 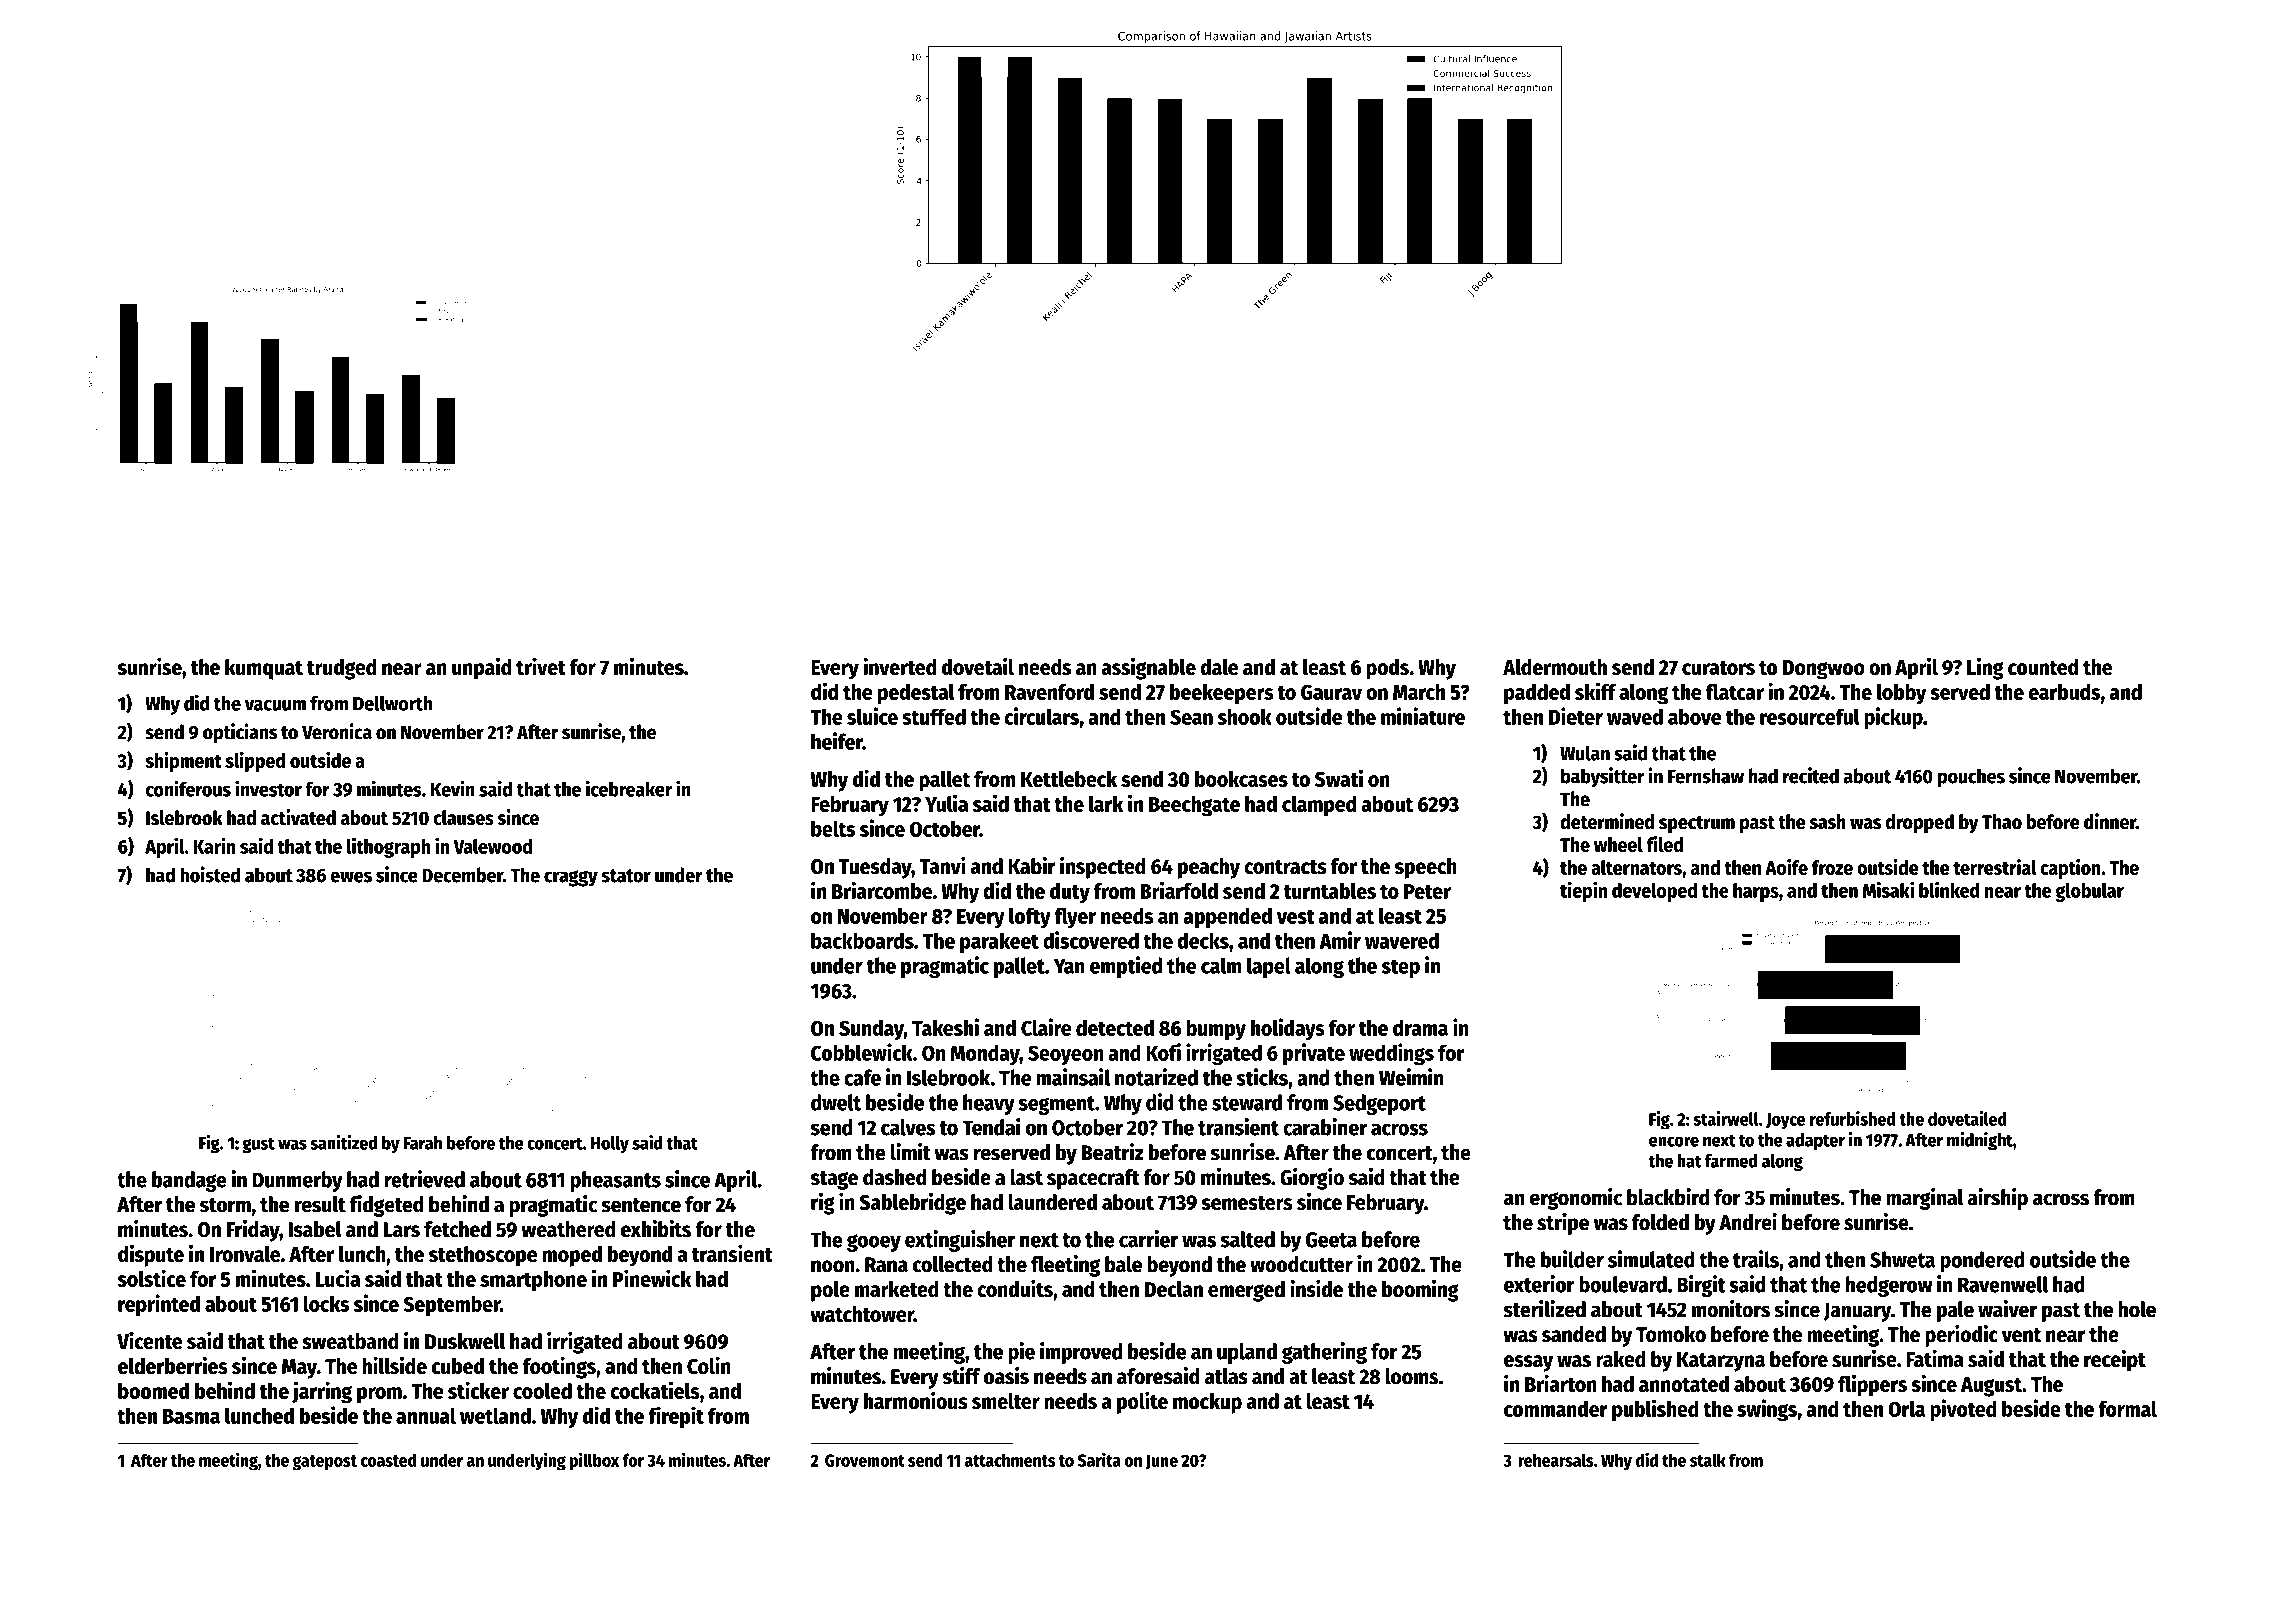 What do you see at coordinates (1556, 1460) in the document?
I see `rehearsals` at bounding box center [1556, 1460].
